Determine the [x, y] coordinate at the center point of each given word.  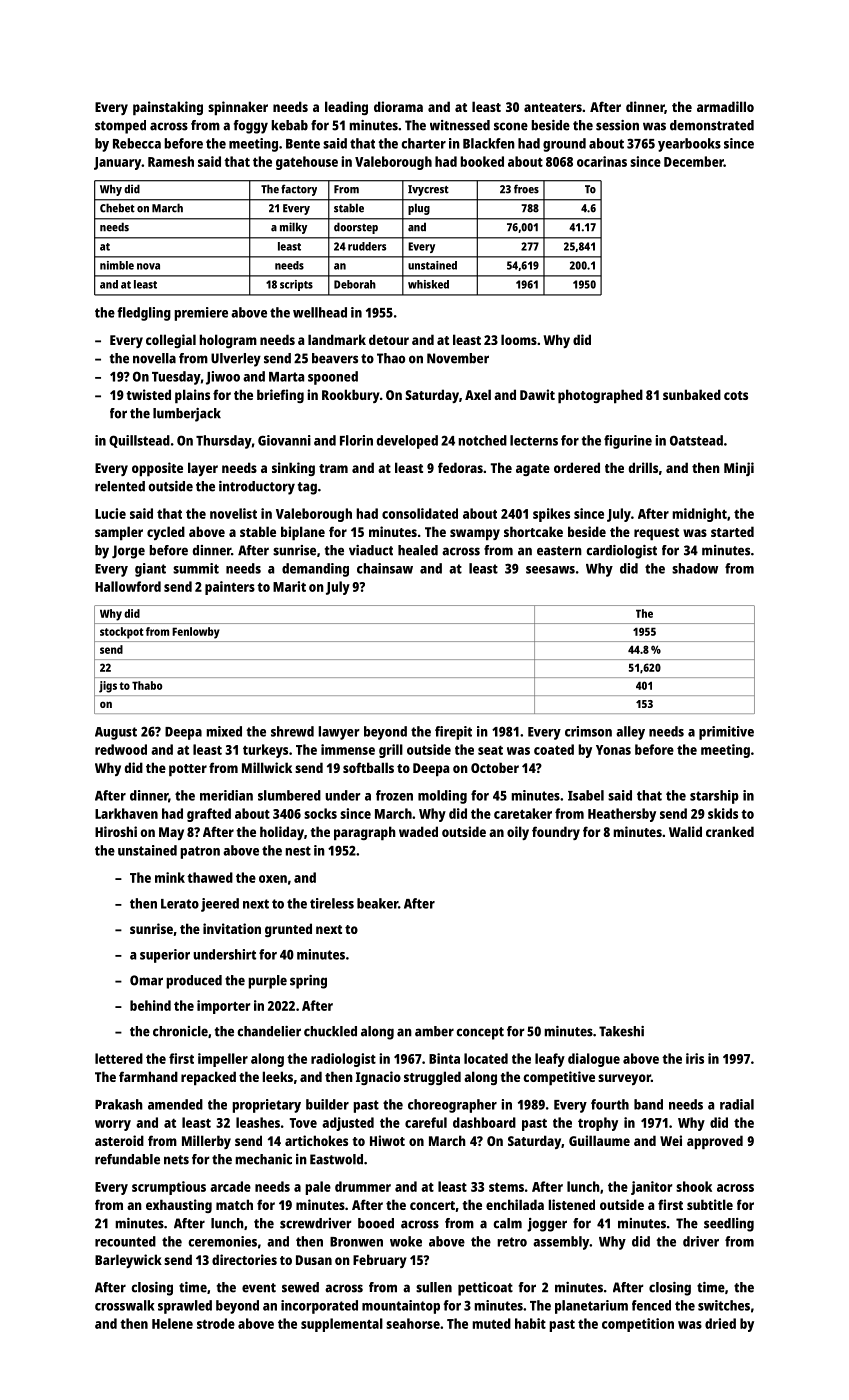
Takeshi [621, 1031]
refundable [127, 1159]
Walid [685, 831]
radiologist [343, 1060]
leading [346, 108]
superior [165, 956]
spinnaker [238, 108]
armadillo [725, 106]
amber [434, 1031]
